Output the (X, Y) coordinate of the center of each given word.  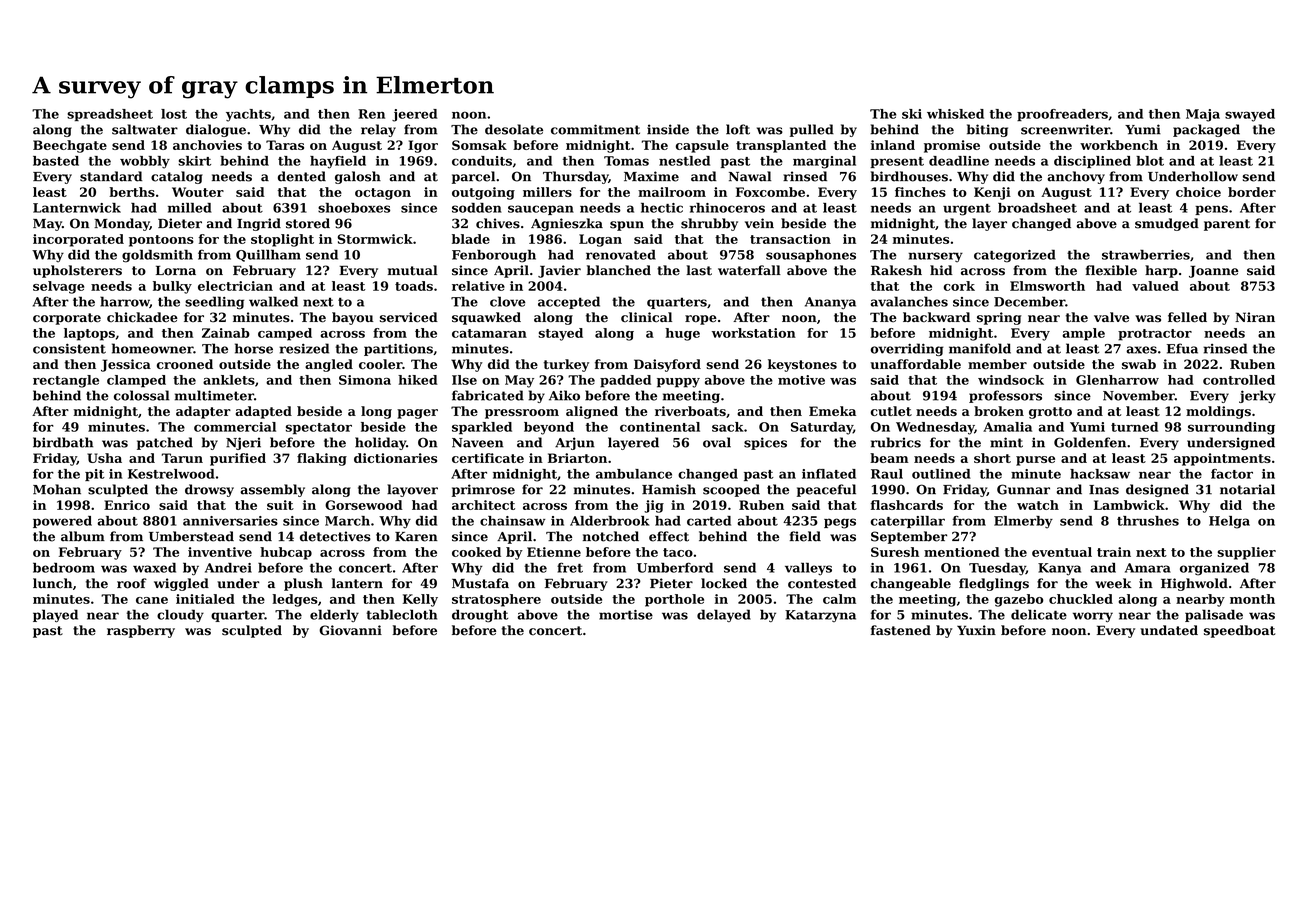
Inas (1104, 490)
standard (111, 176)
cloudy (180, 615)
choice (1198, 192)
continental (660, 427)
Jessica (126, 365)
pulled (812, 130)
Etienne (554, 552)
